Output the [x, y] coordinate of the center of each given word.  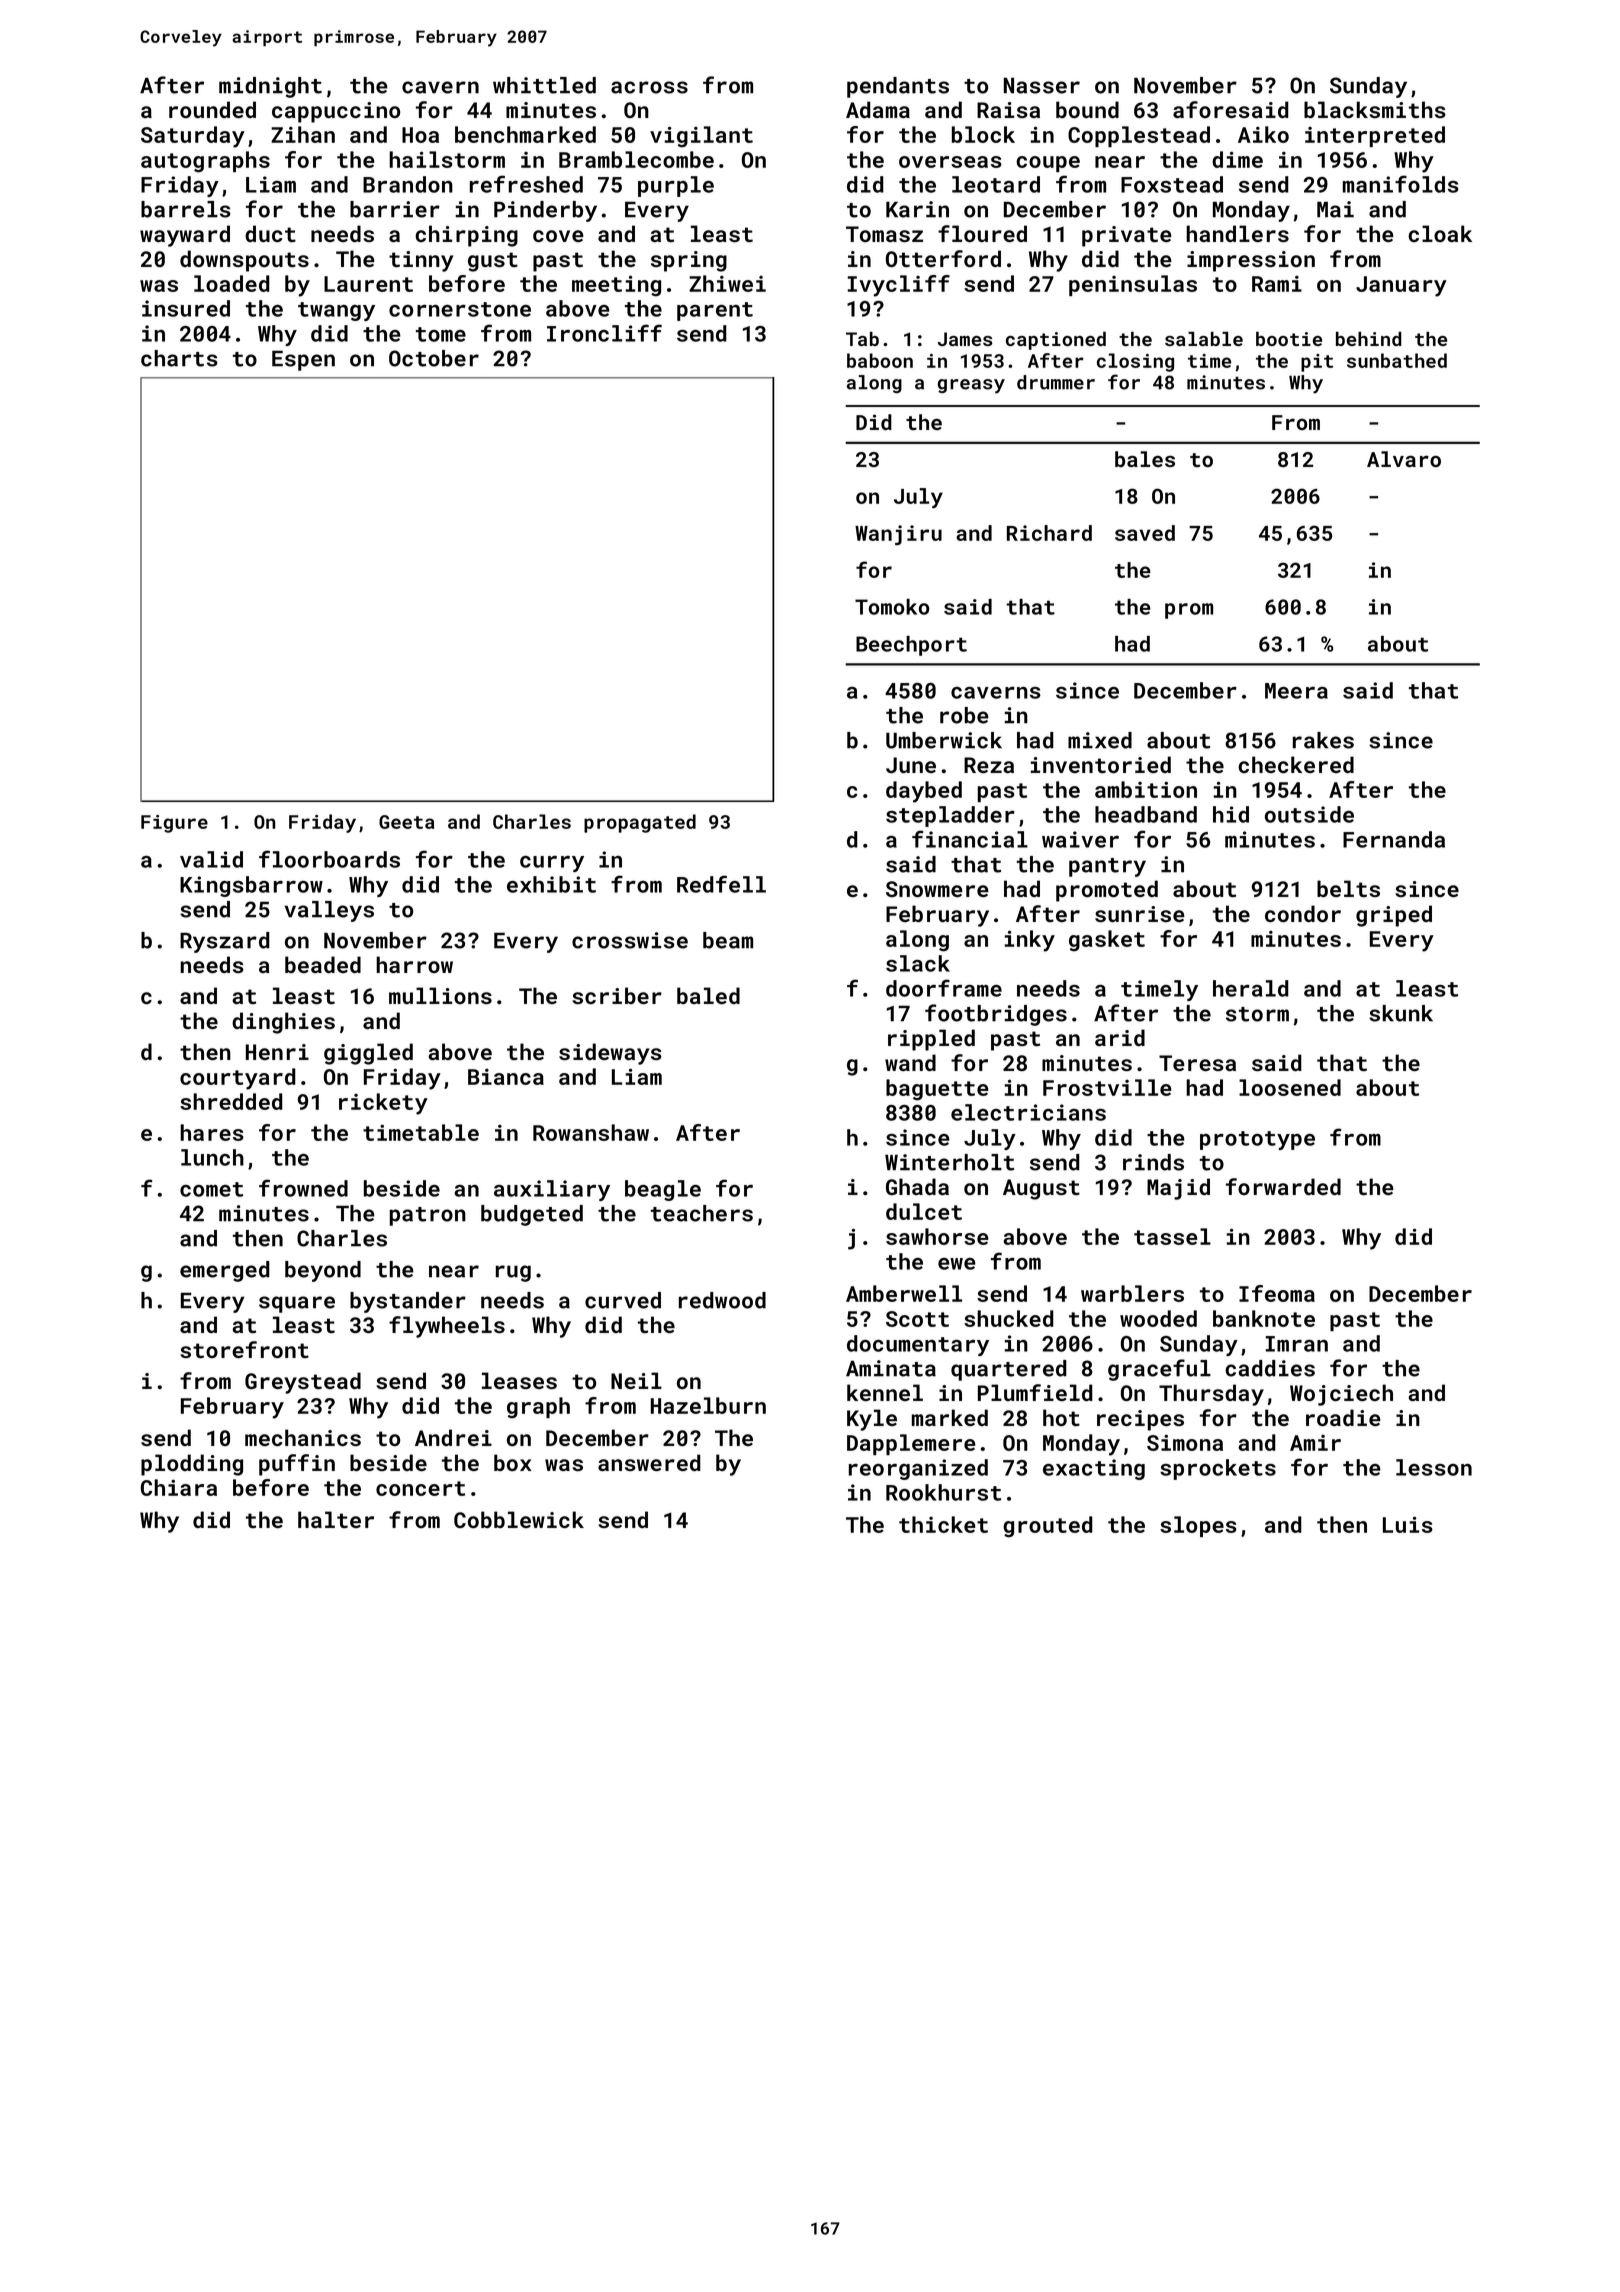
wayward [185, 236]
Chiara [179, 1487]
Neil [636, 1380]
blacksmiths [1375, 109]
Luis [1408, 1524]
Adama [878, 109]
